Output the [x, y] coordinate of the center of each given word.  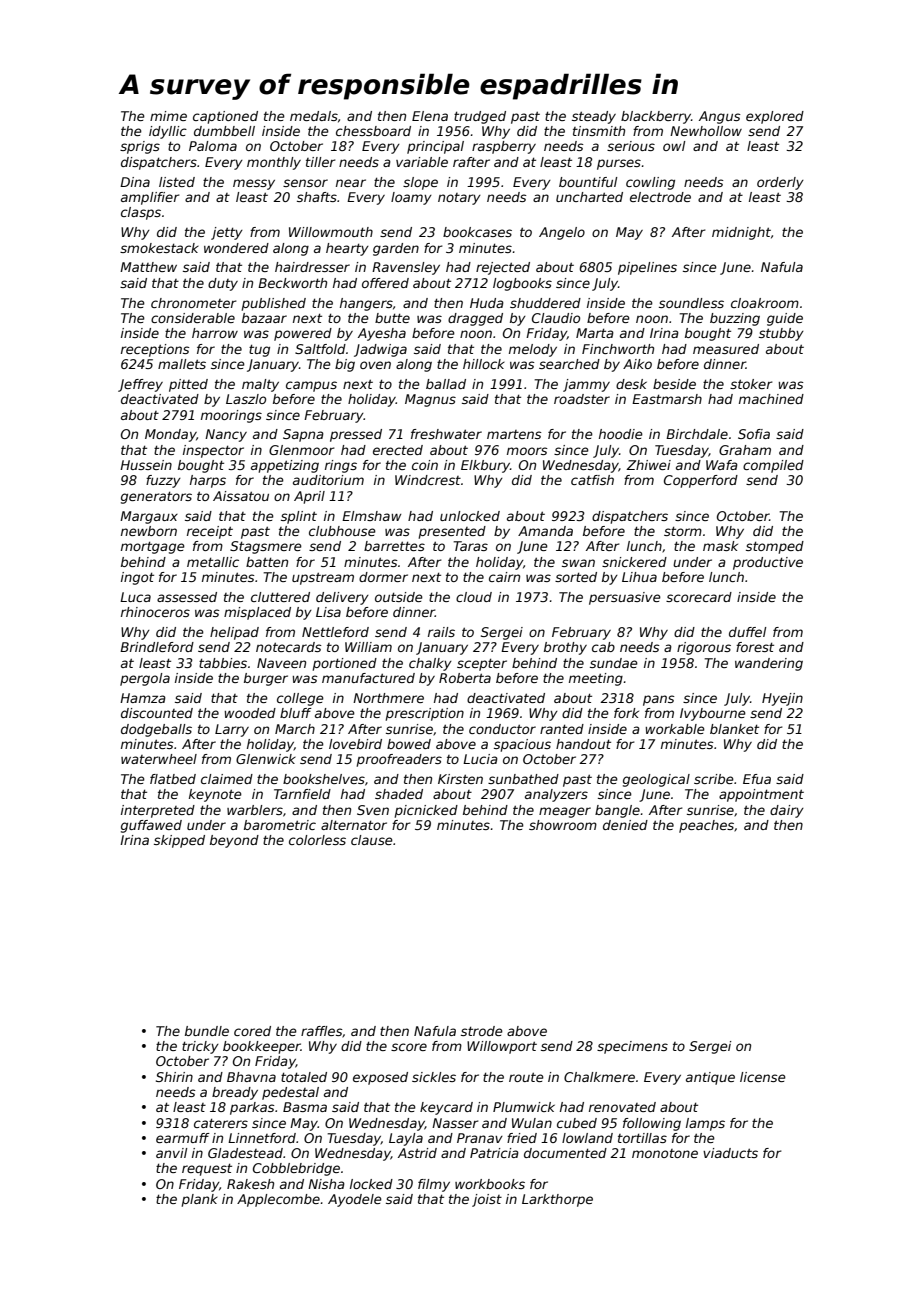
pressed [356, 435]
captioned [225, 117]
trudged [480, 117]
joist [487, 1200]
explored [775, 117]
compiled [773, 466]
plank [200, 1200]
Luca [135, 597]
